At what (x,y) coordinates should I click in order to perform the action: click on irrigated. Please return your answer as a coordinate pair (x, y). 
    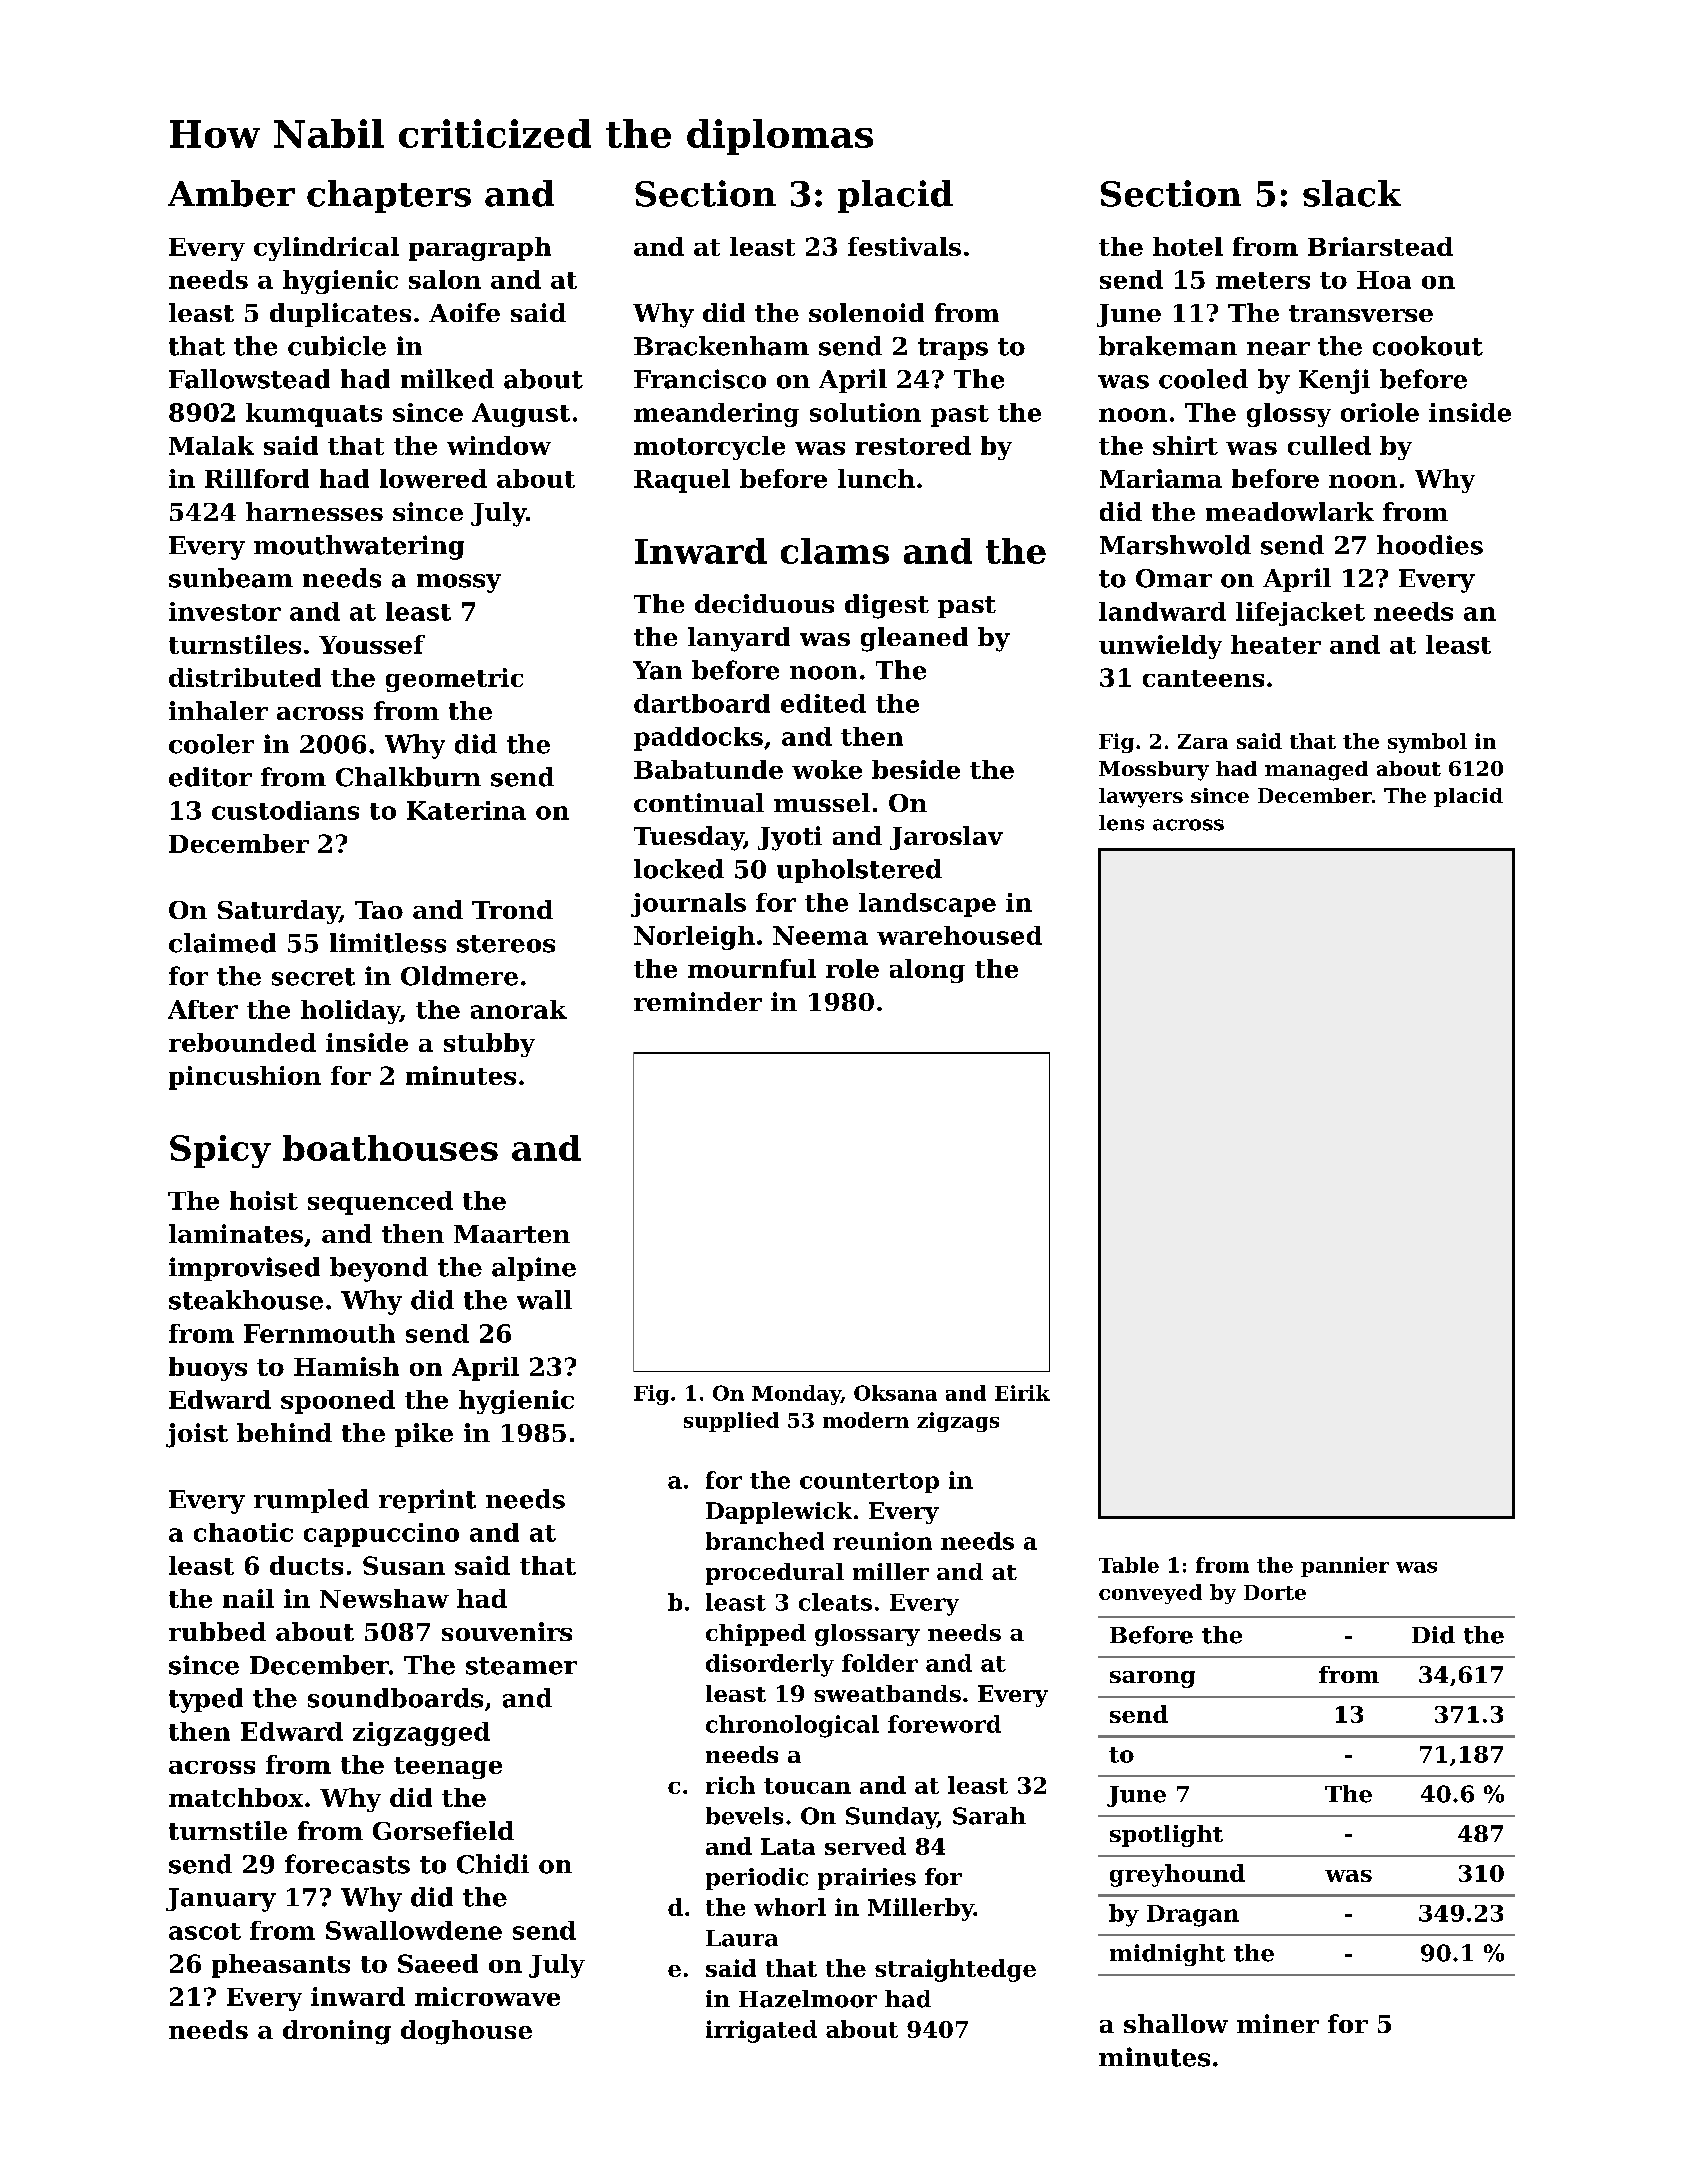
    Looking at the image, I should click on (761, 2031).
